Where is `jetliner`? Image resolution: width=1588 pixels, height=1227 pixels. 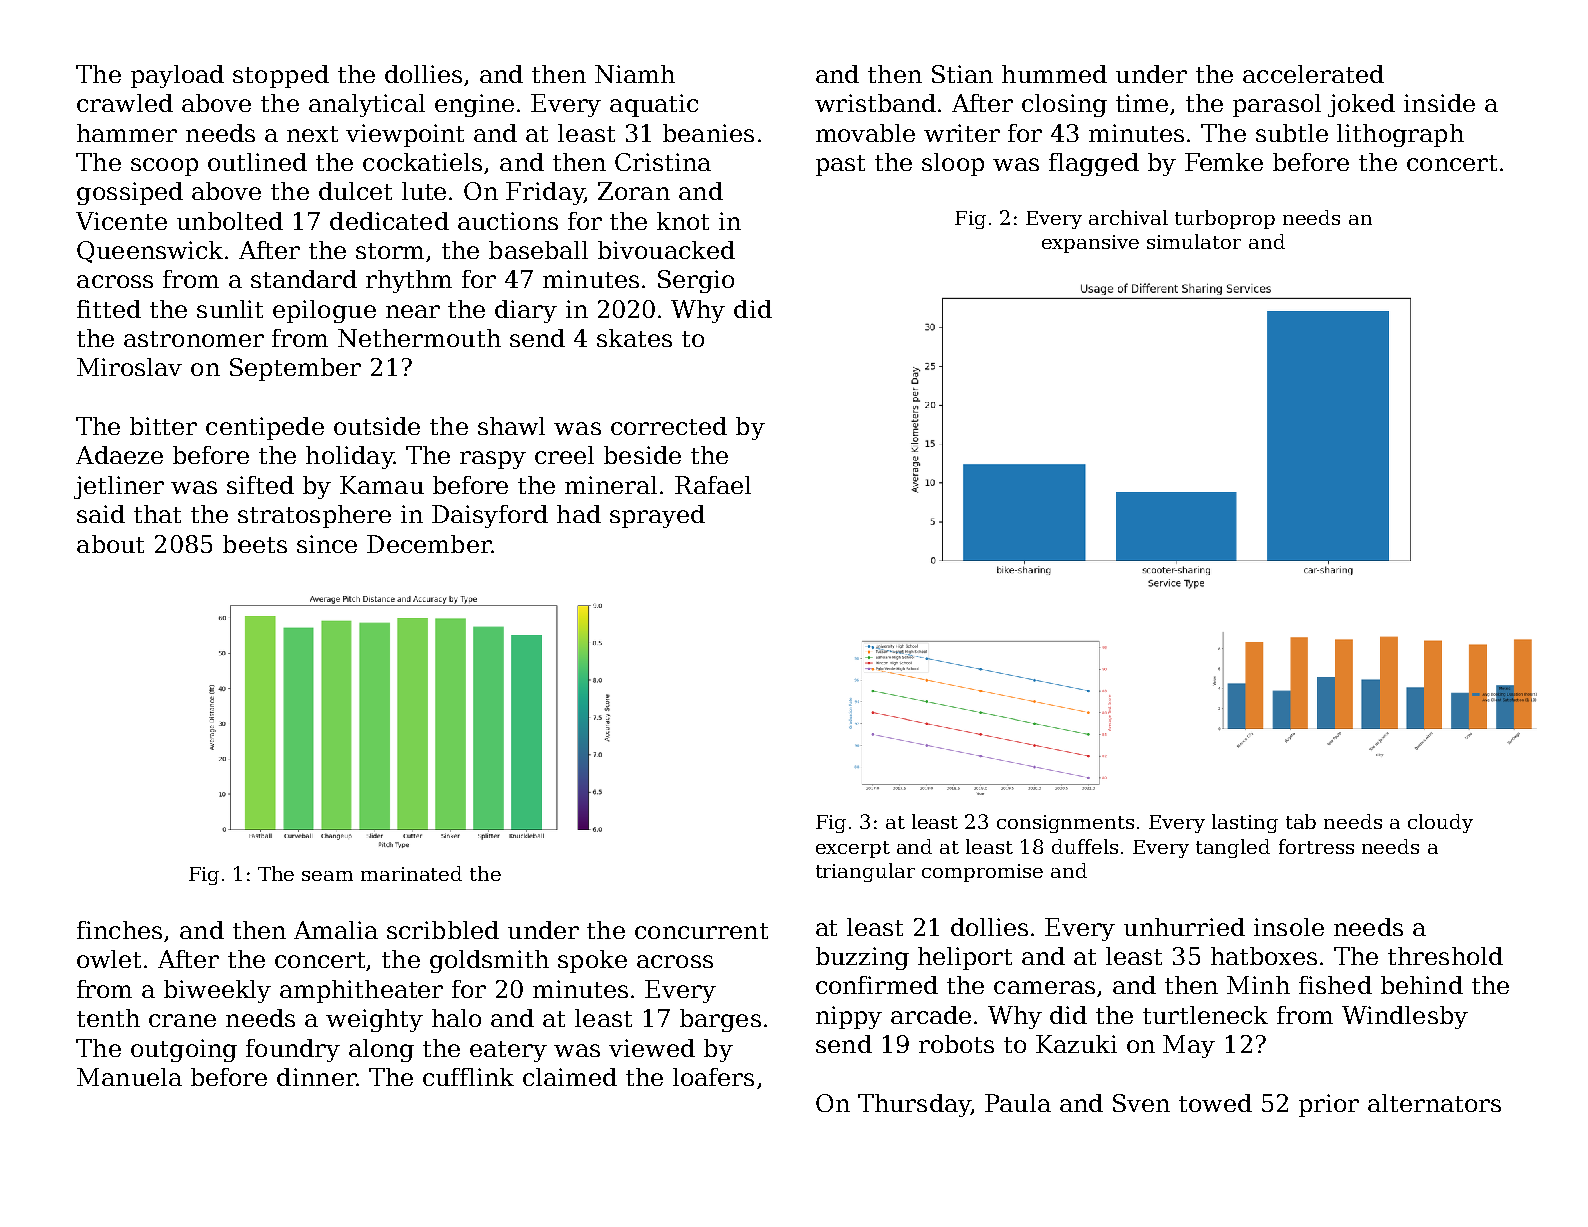
jetliner is located at coordinates (119, 487).
